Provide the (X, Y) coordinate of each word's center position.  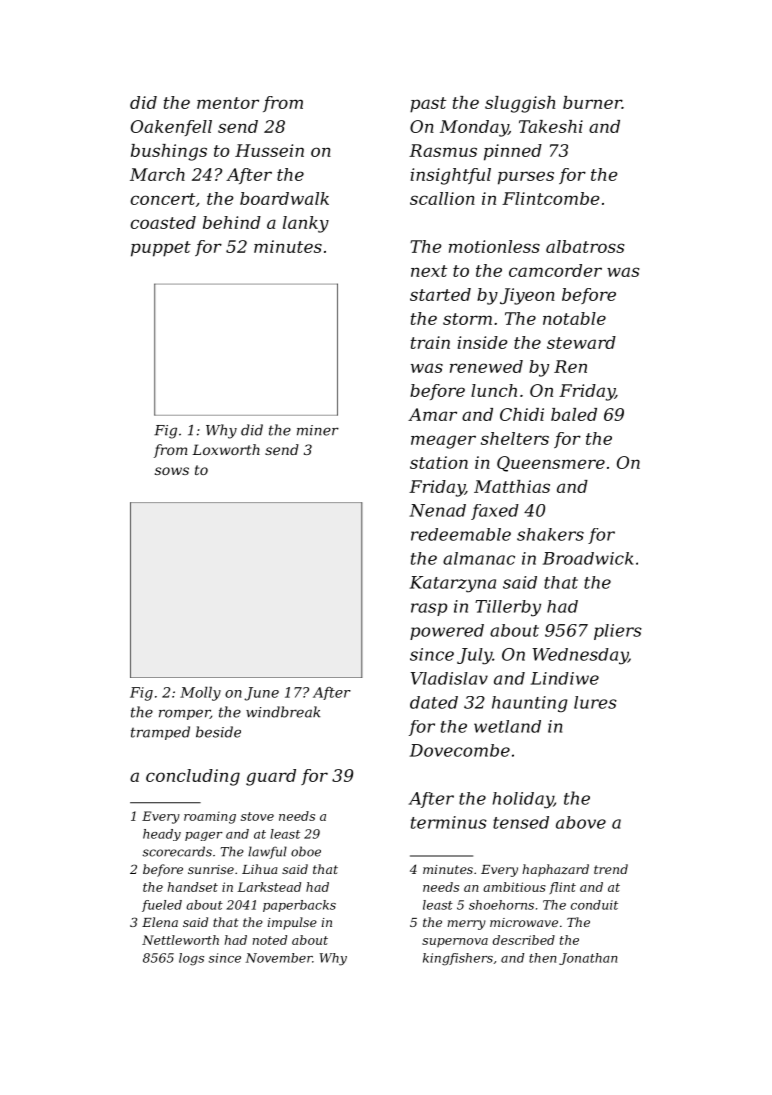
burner (592, 102)
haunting (529, 704)
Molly (200, 694)
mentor (228, 103)
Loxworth (226, 449)
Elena (160, 922)
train (430, 342)
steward (581, 342)
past (428, 105)
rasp (429, 609)
